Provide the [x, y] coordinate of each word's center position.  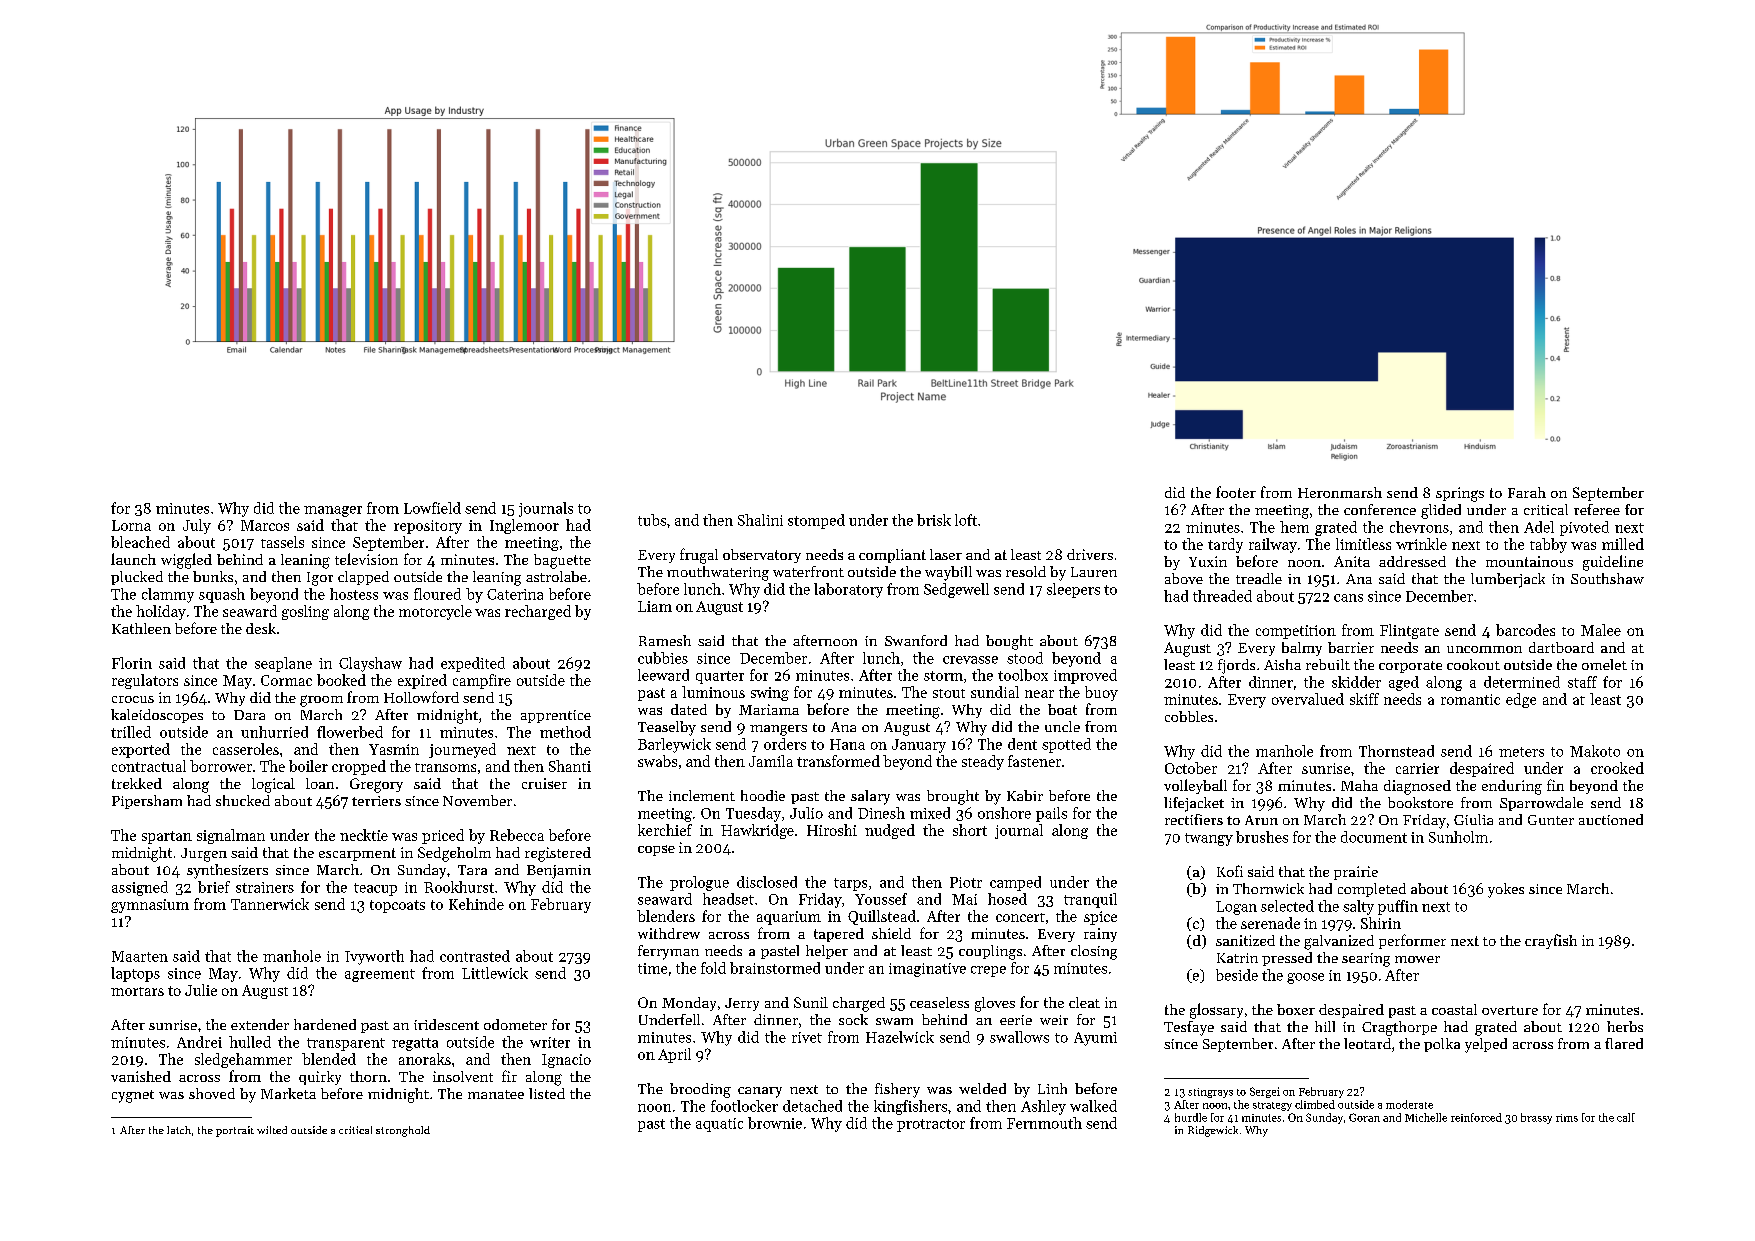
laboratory [848, 590]
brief [214, 887]
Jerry [742, 1004]
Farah [1527, 492]
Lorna [131, 525]
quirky [320, 1078]
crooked [1617, 768]
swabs [657, 761]
